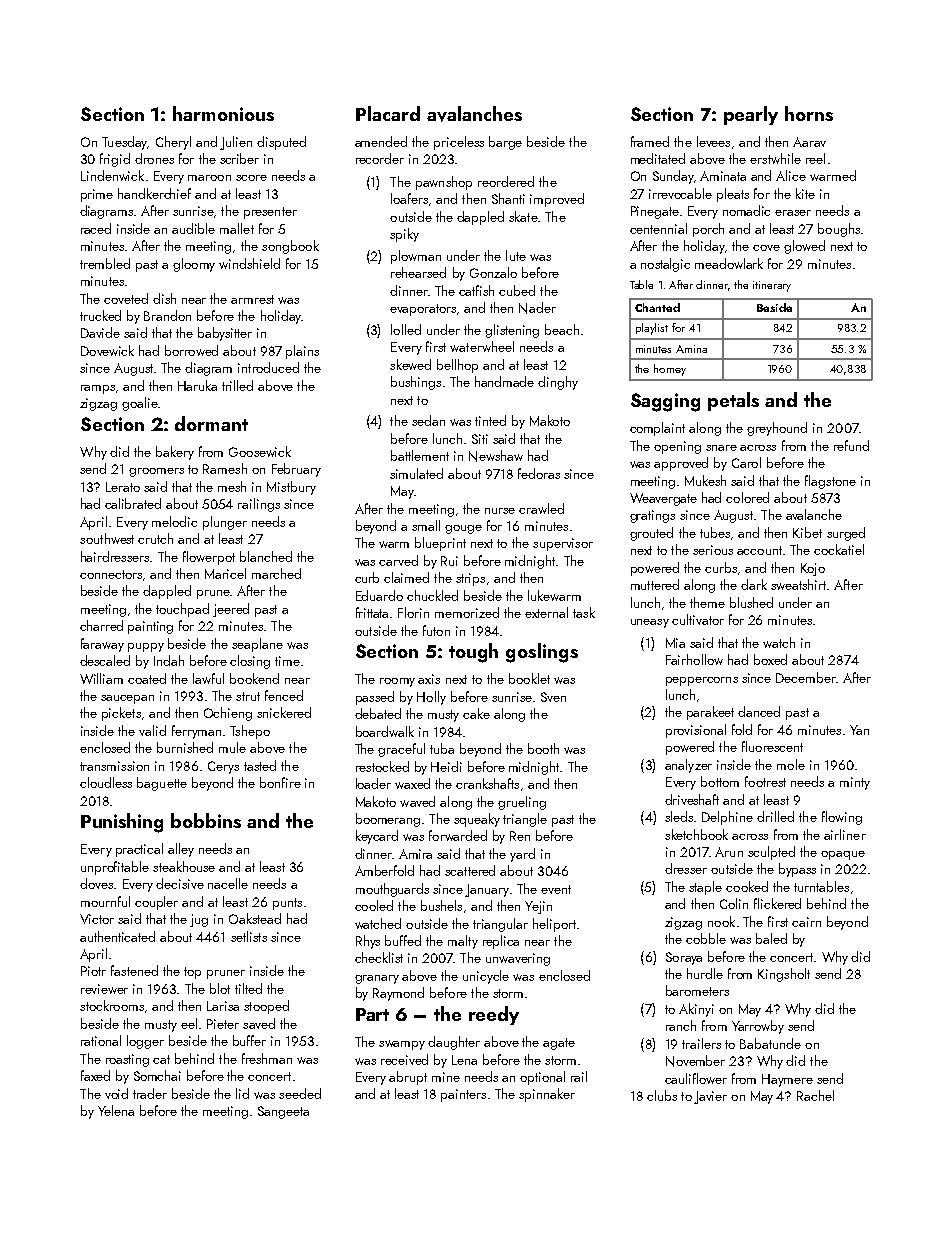 The image size is (952, 1233). What do you see at coordinates (547, 1095) in the screenshot?
I see `spinnaker` at bounding box center [547, 1095].
